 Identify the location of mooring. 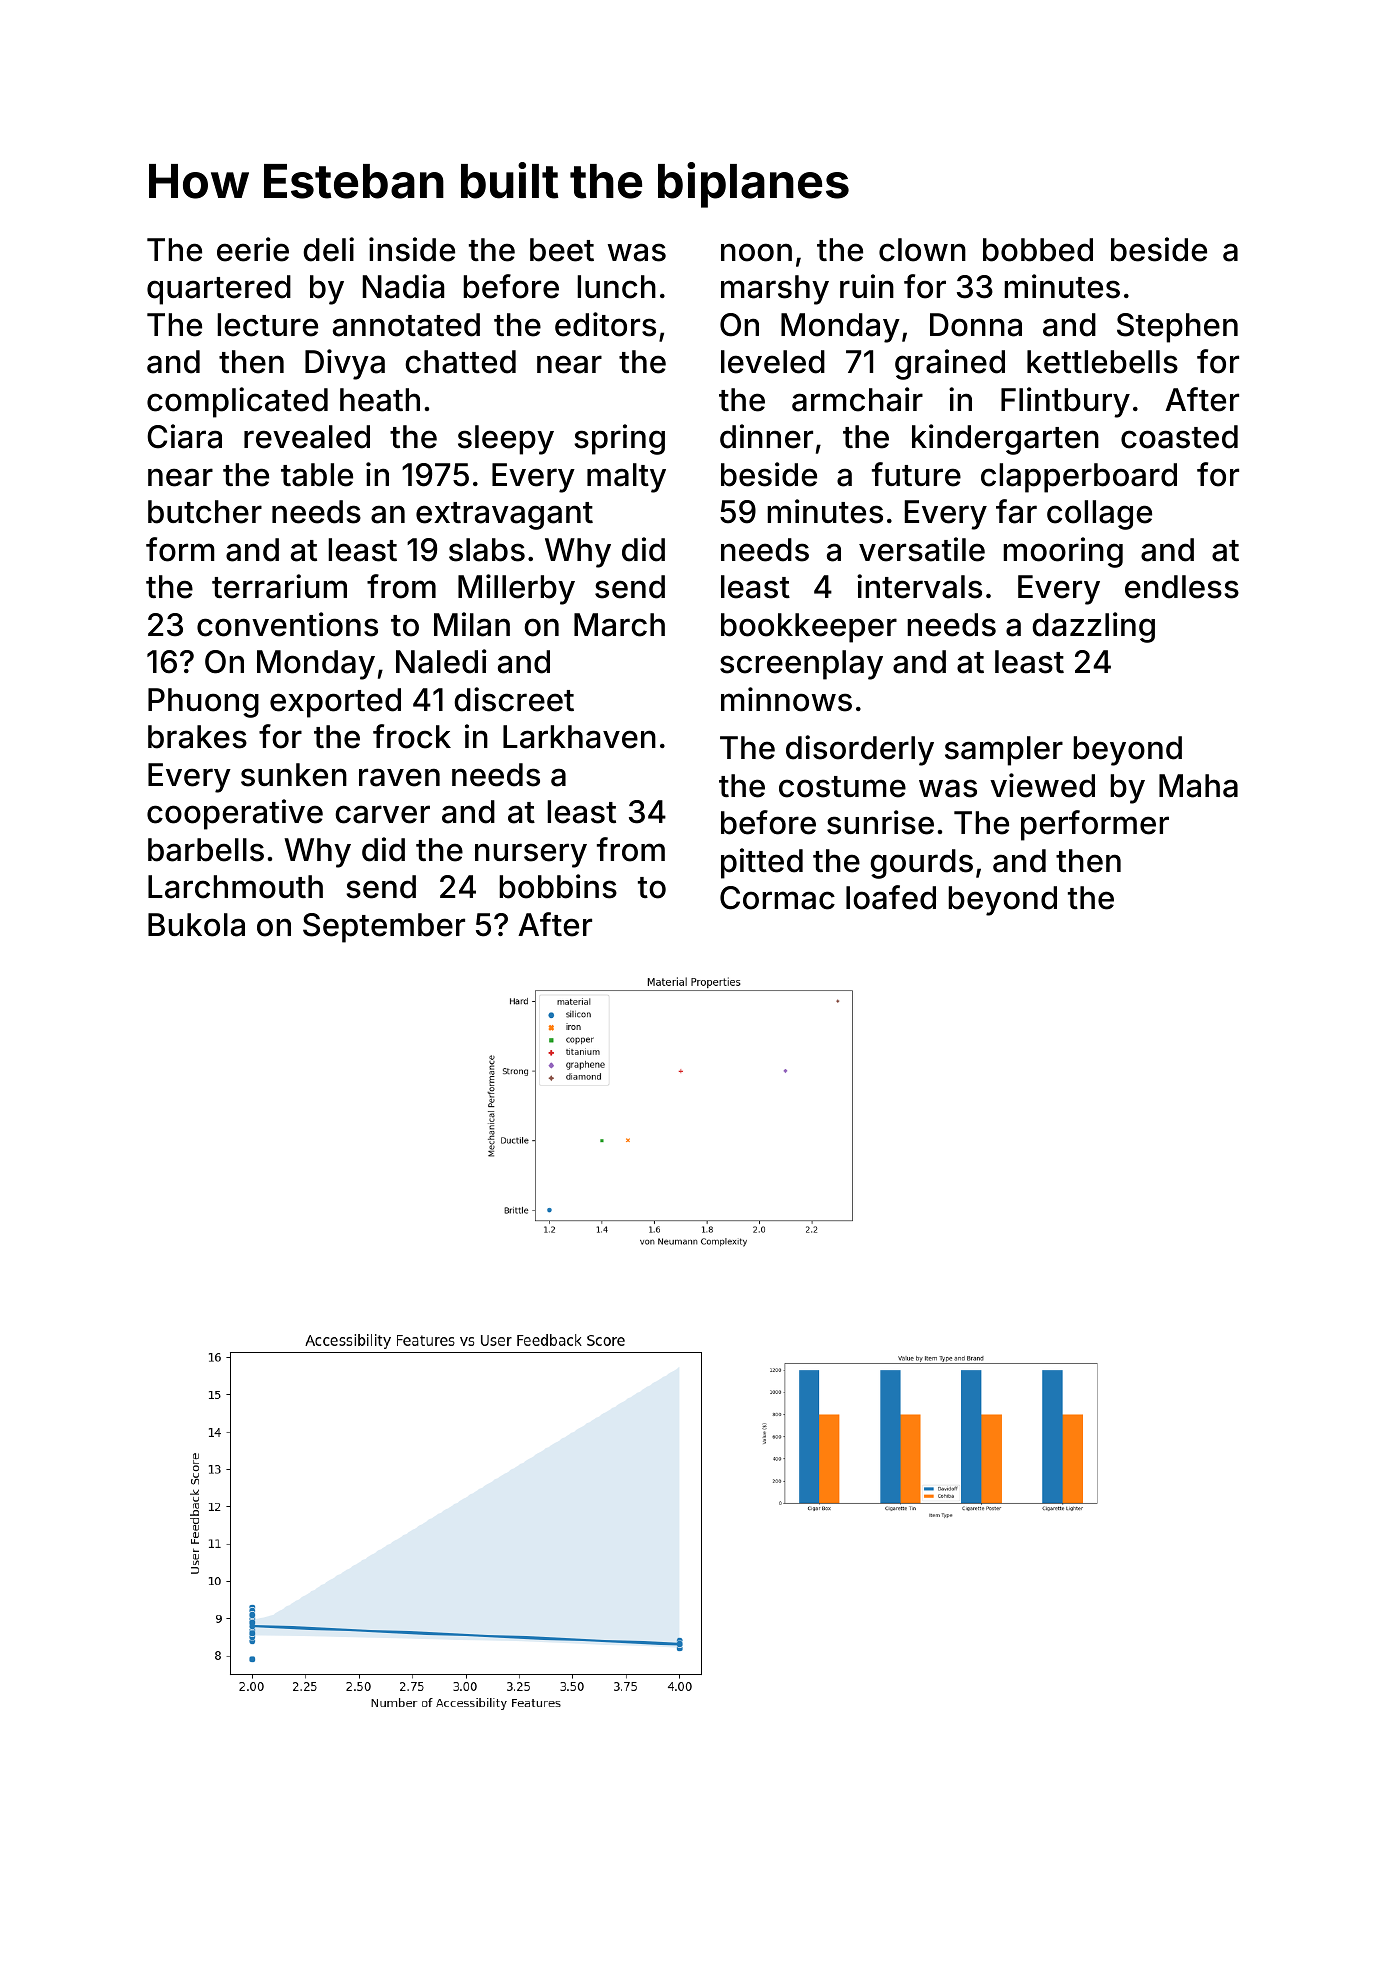
(1063, 552).
